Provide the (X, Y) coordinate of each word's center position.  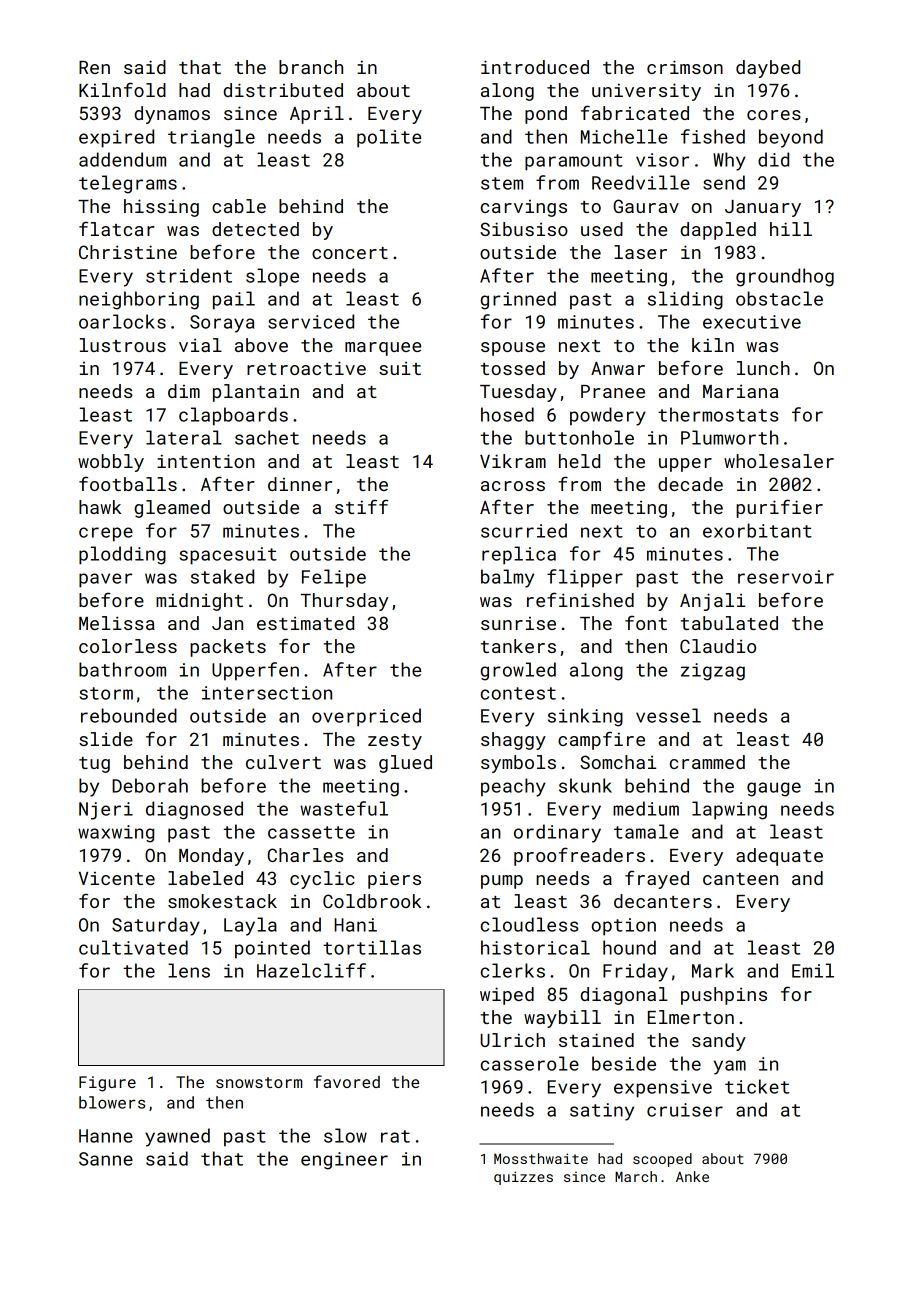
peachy (513, 787)
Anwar (618, 368)
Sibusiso (524, 229)
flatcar (117, 228)
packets (228, 648)
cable (239, 206)
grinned (518, 300)
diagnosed (194, 810)
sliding (685, 300)
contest (518, 693)
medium (646, 808)
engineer (344, 1161)
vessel (668, 715)
